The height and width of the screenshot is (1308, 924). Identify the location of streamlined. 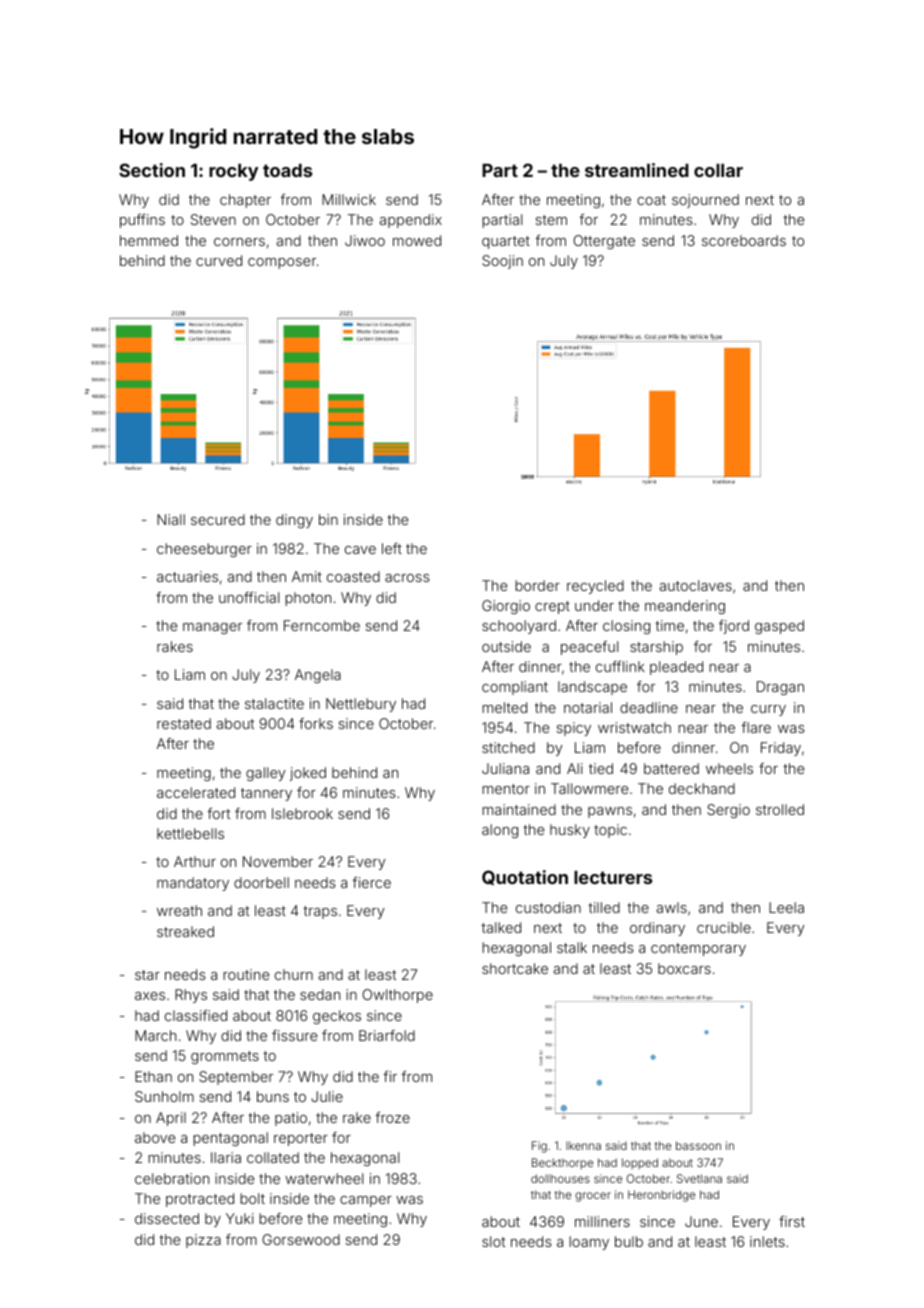
(637, 170).
